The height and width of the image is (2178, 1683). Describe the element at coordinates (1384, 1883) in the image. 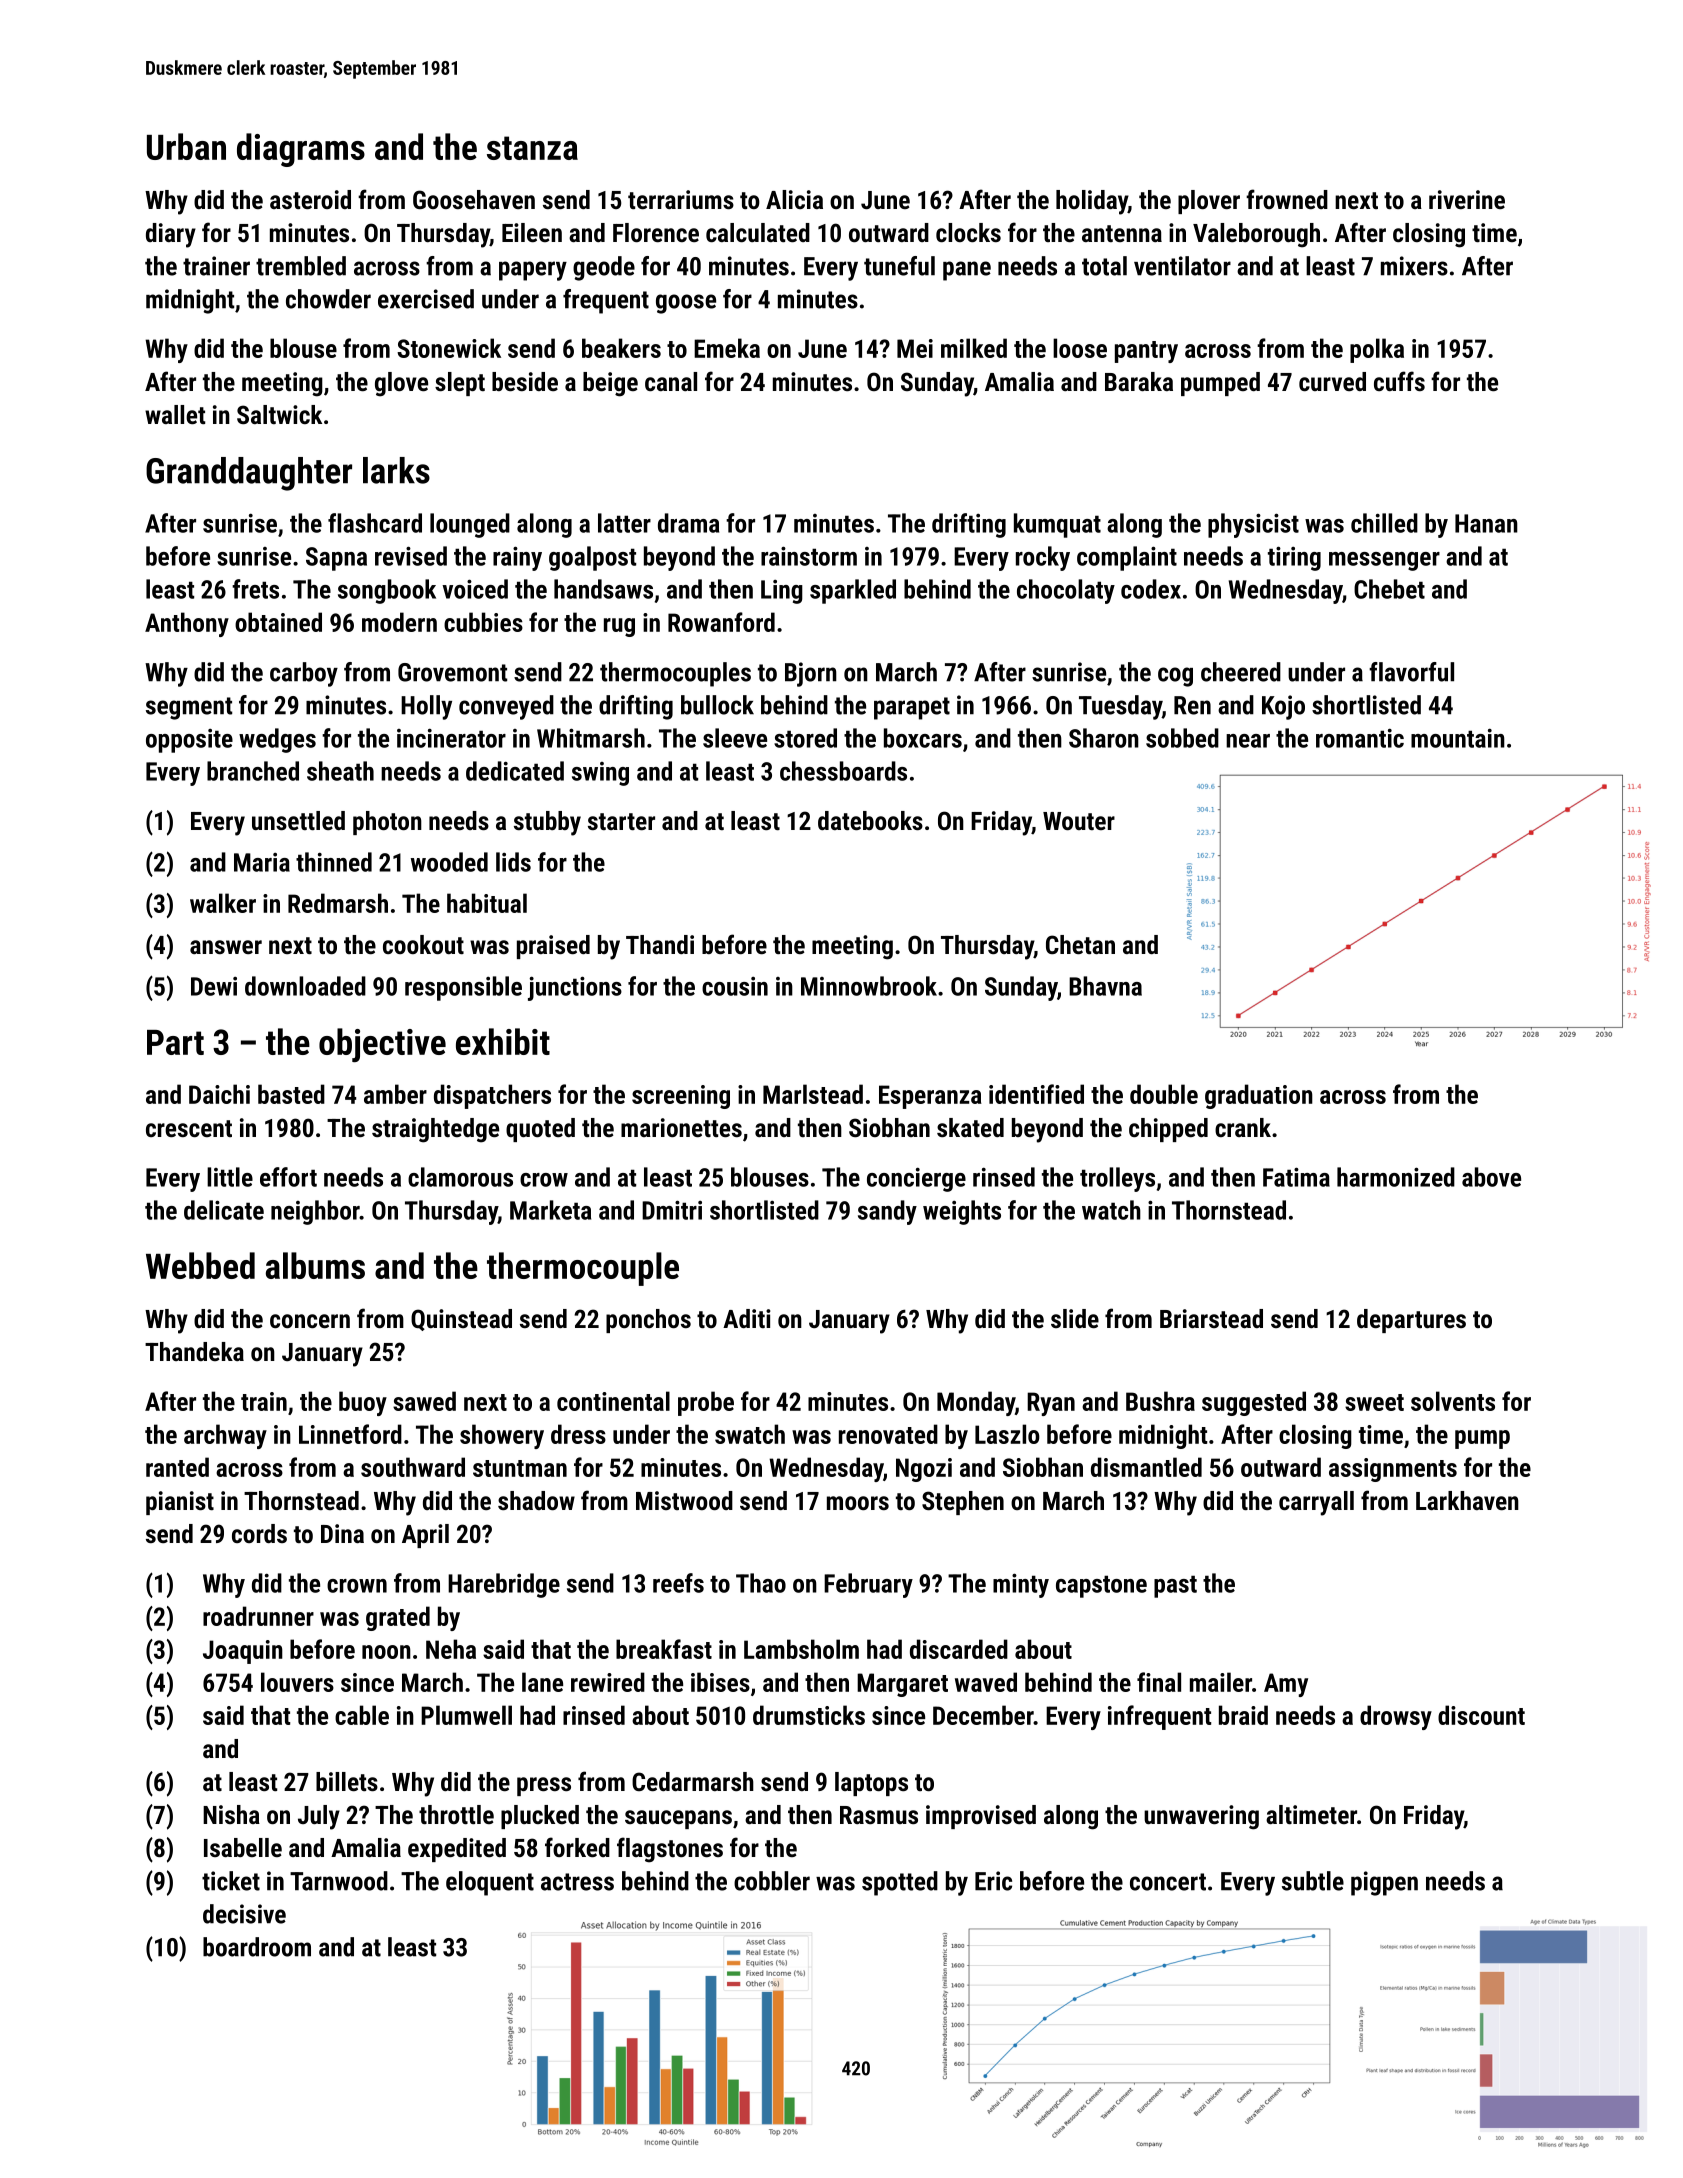

I see `pigpen` at that location.
